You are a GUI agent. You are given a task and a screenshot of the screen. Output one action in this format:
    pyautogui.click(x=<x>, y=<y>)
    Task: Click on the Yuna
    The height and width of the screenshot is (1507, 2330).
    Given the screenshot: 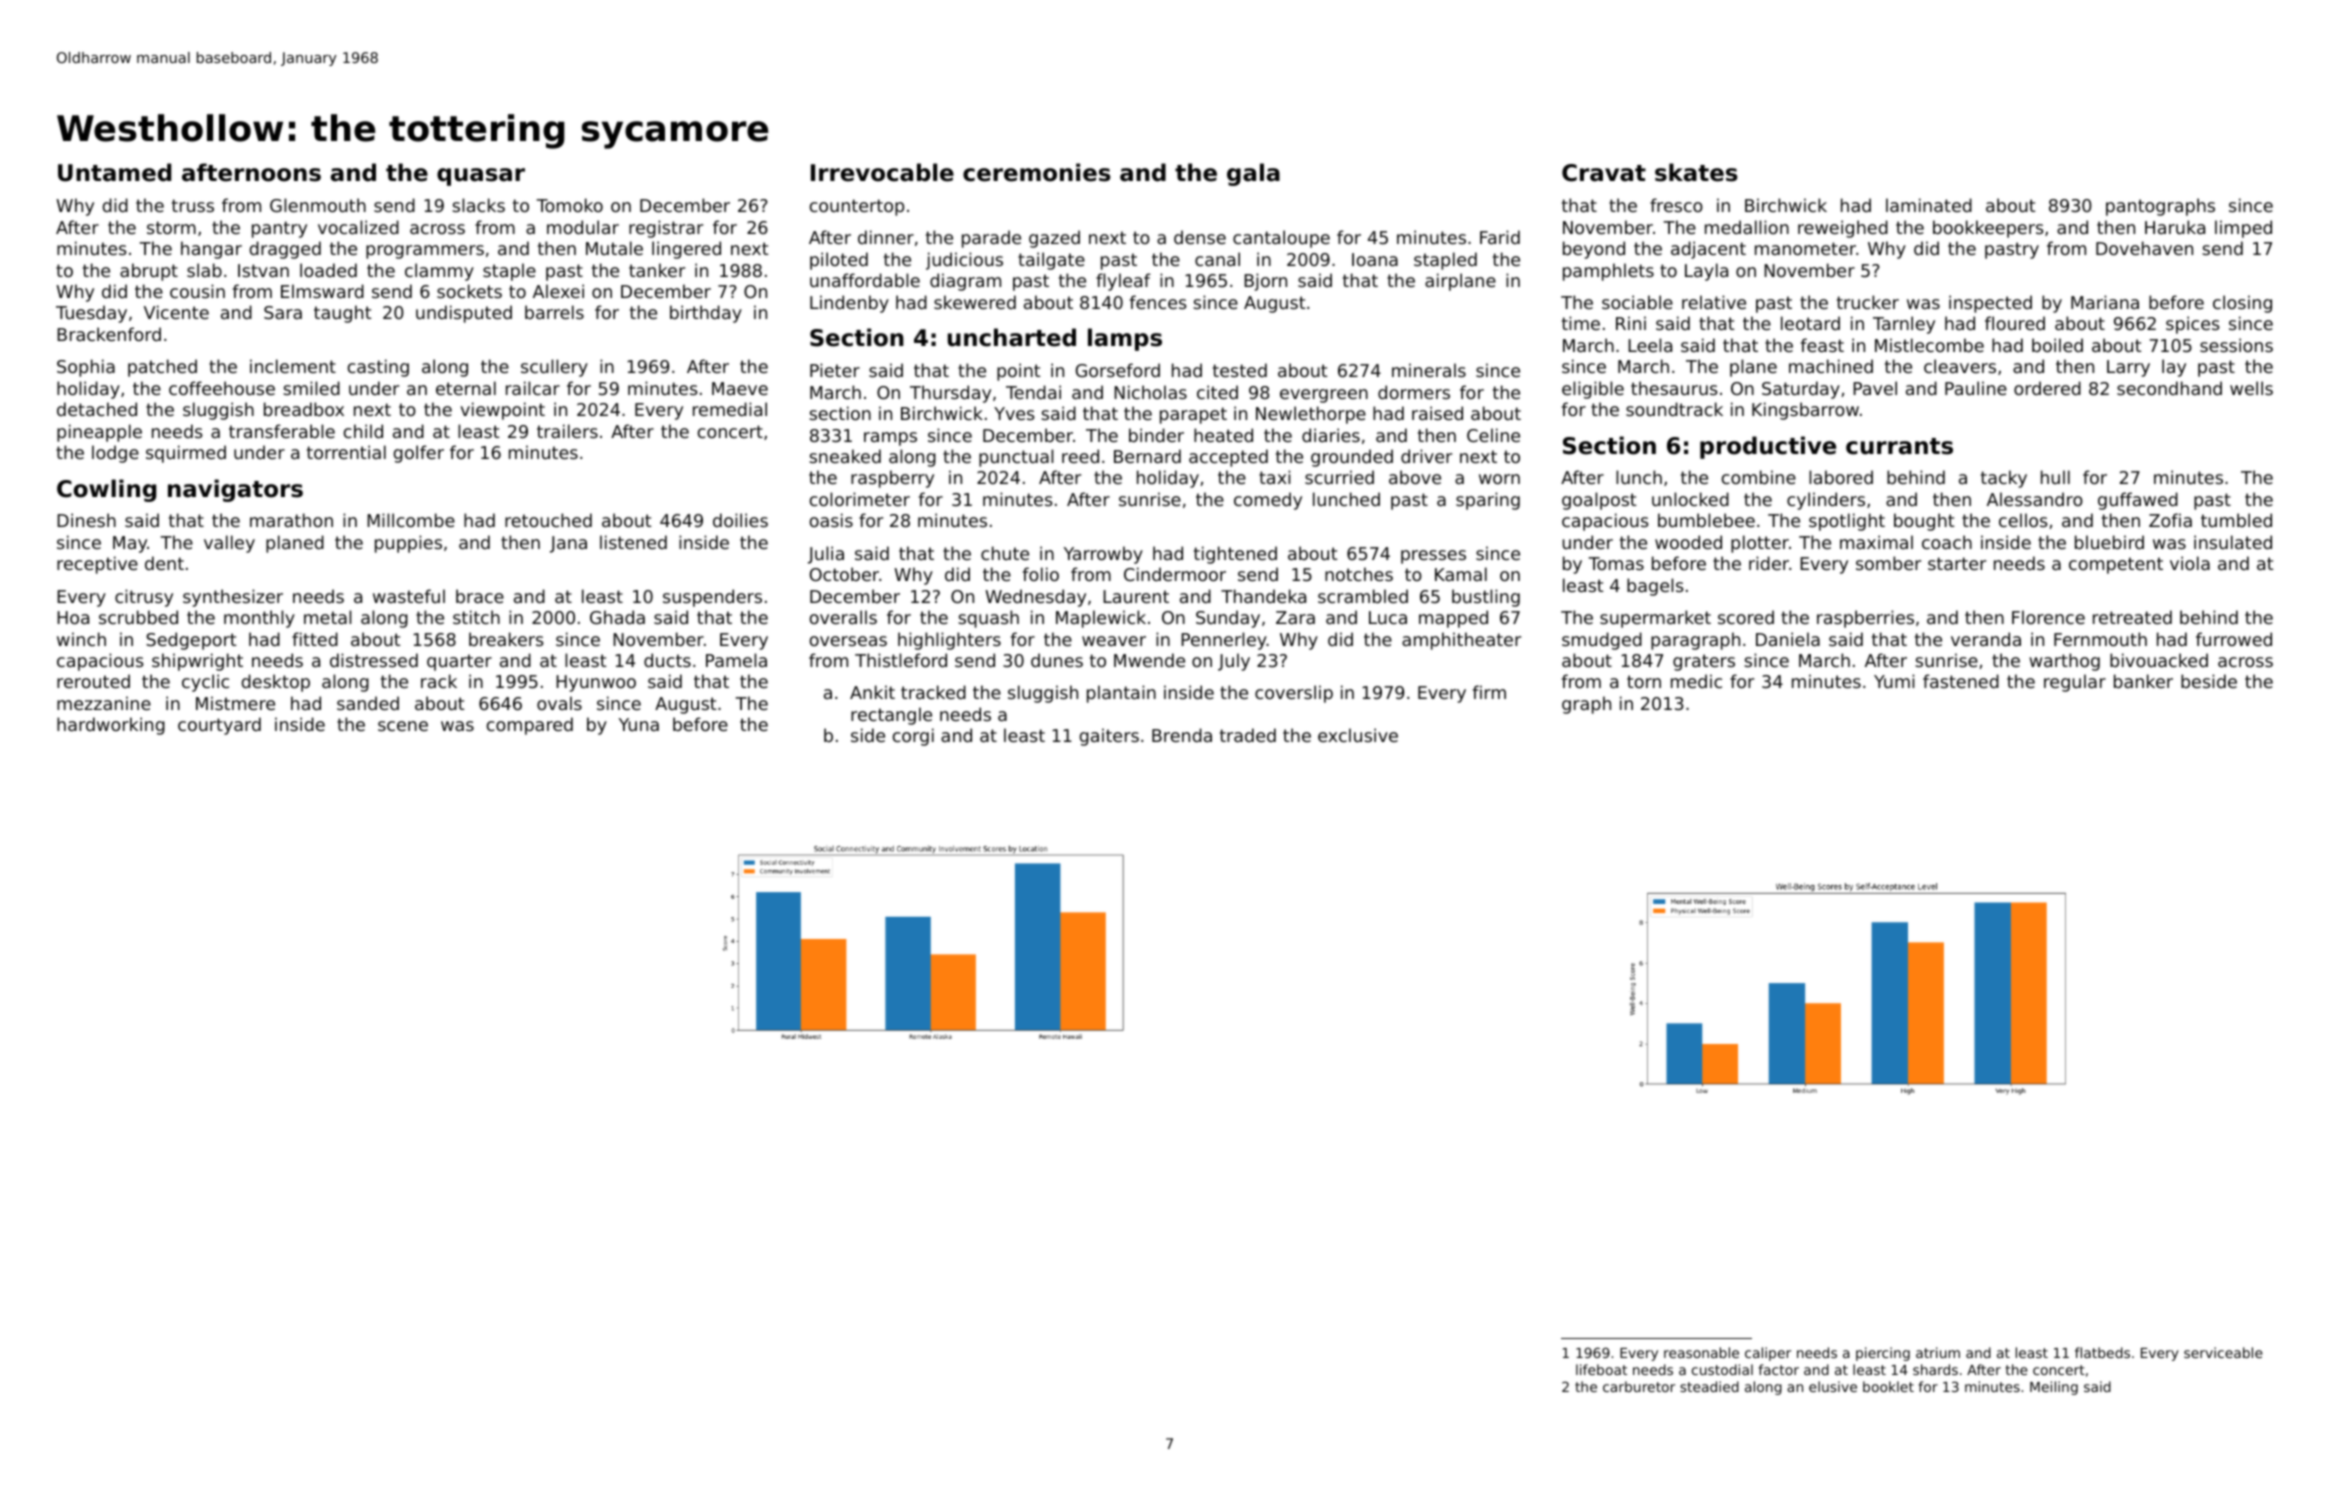 What is the action you would take?
    pyautogui.click(x=639, y=724)
